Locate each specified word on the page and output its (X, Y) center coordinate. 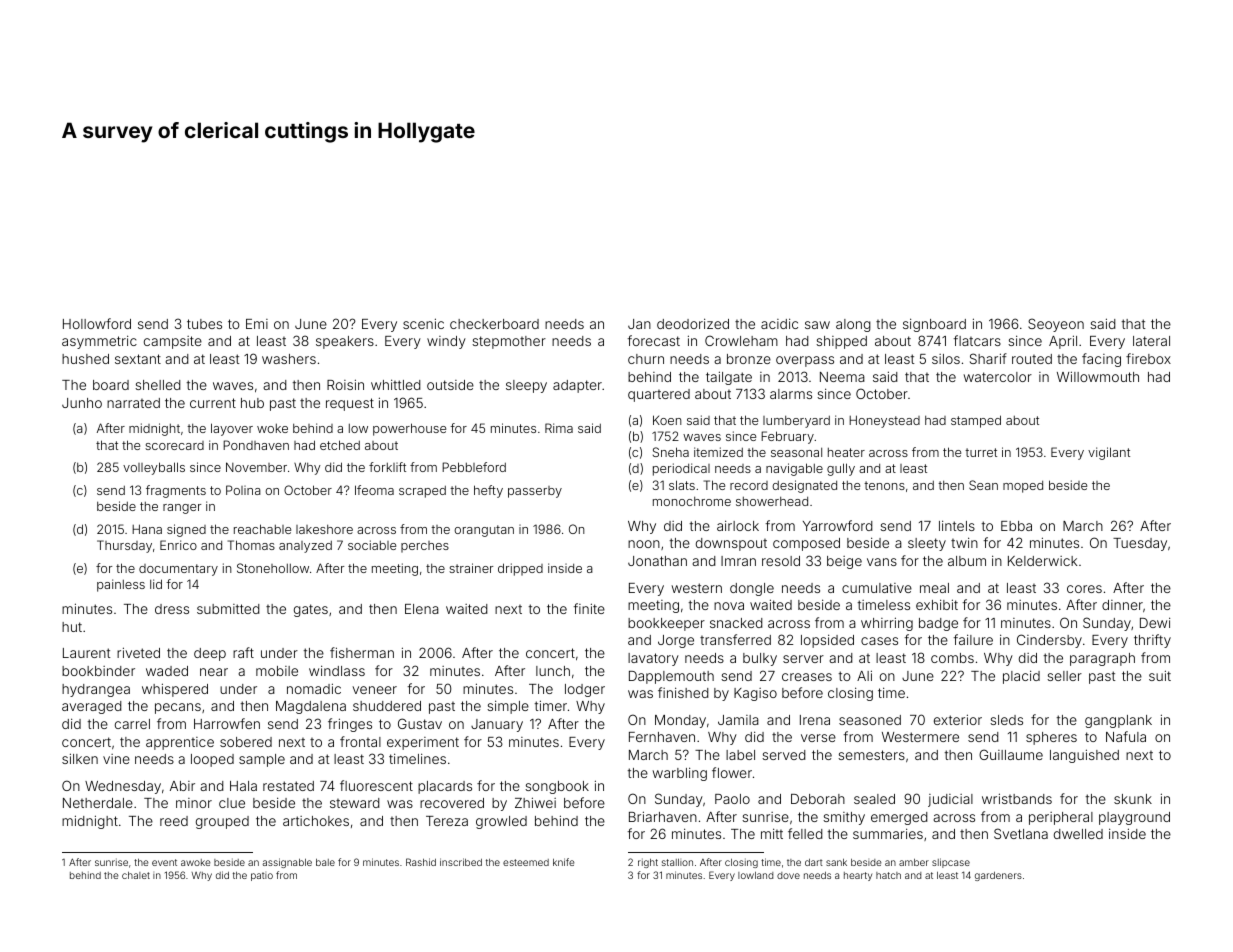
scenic (423, 323)
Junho (82, 403)
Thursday (124, 546)
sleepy (526, 386)
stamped (976, 421)
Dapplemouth (671, 677)
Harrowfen (227, 723)
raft (243, 652)
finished (683, 692)
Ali (864, 675)
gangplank (1118, 721)
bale (325, 862)
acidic (779, 323)
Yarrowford (838, 525)
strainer (471, 568)
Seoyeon (1056, 325)
